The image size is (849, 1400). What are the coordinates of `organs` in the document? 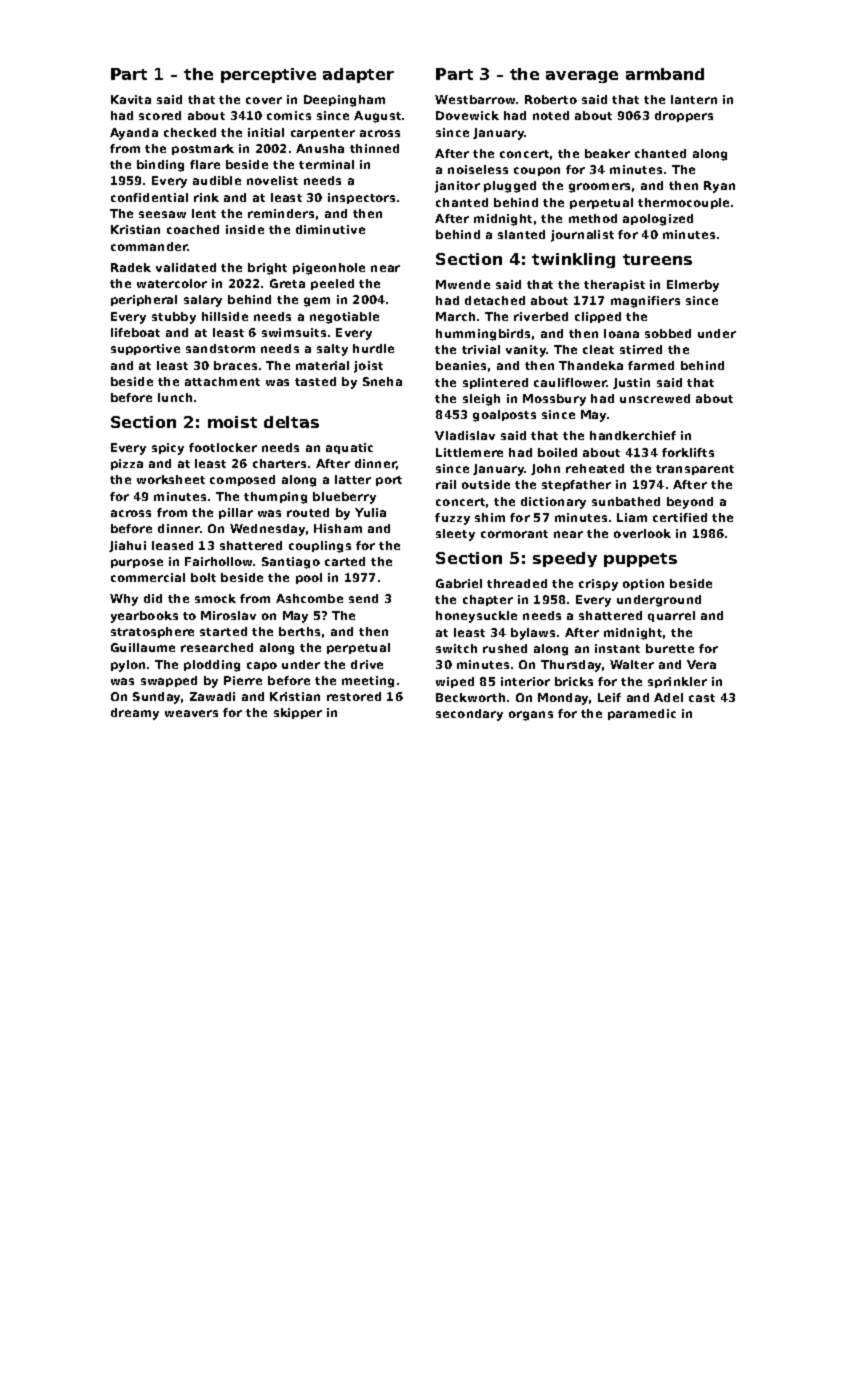 It's located at (531, 716).
